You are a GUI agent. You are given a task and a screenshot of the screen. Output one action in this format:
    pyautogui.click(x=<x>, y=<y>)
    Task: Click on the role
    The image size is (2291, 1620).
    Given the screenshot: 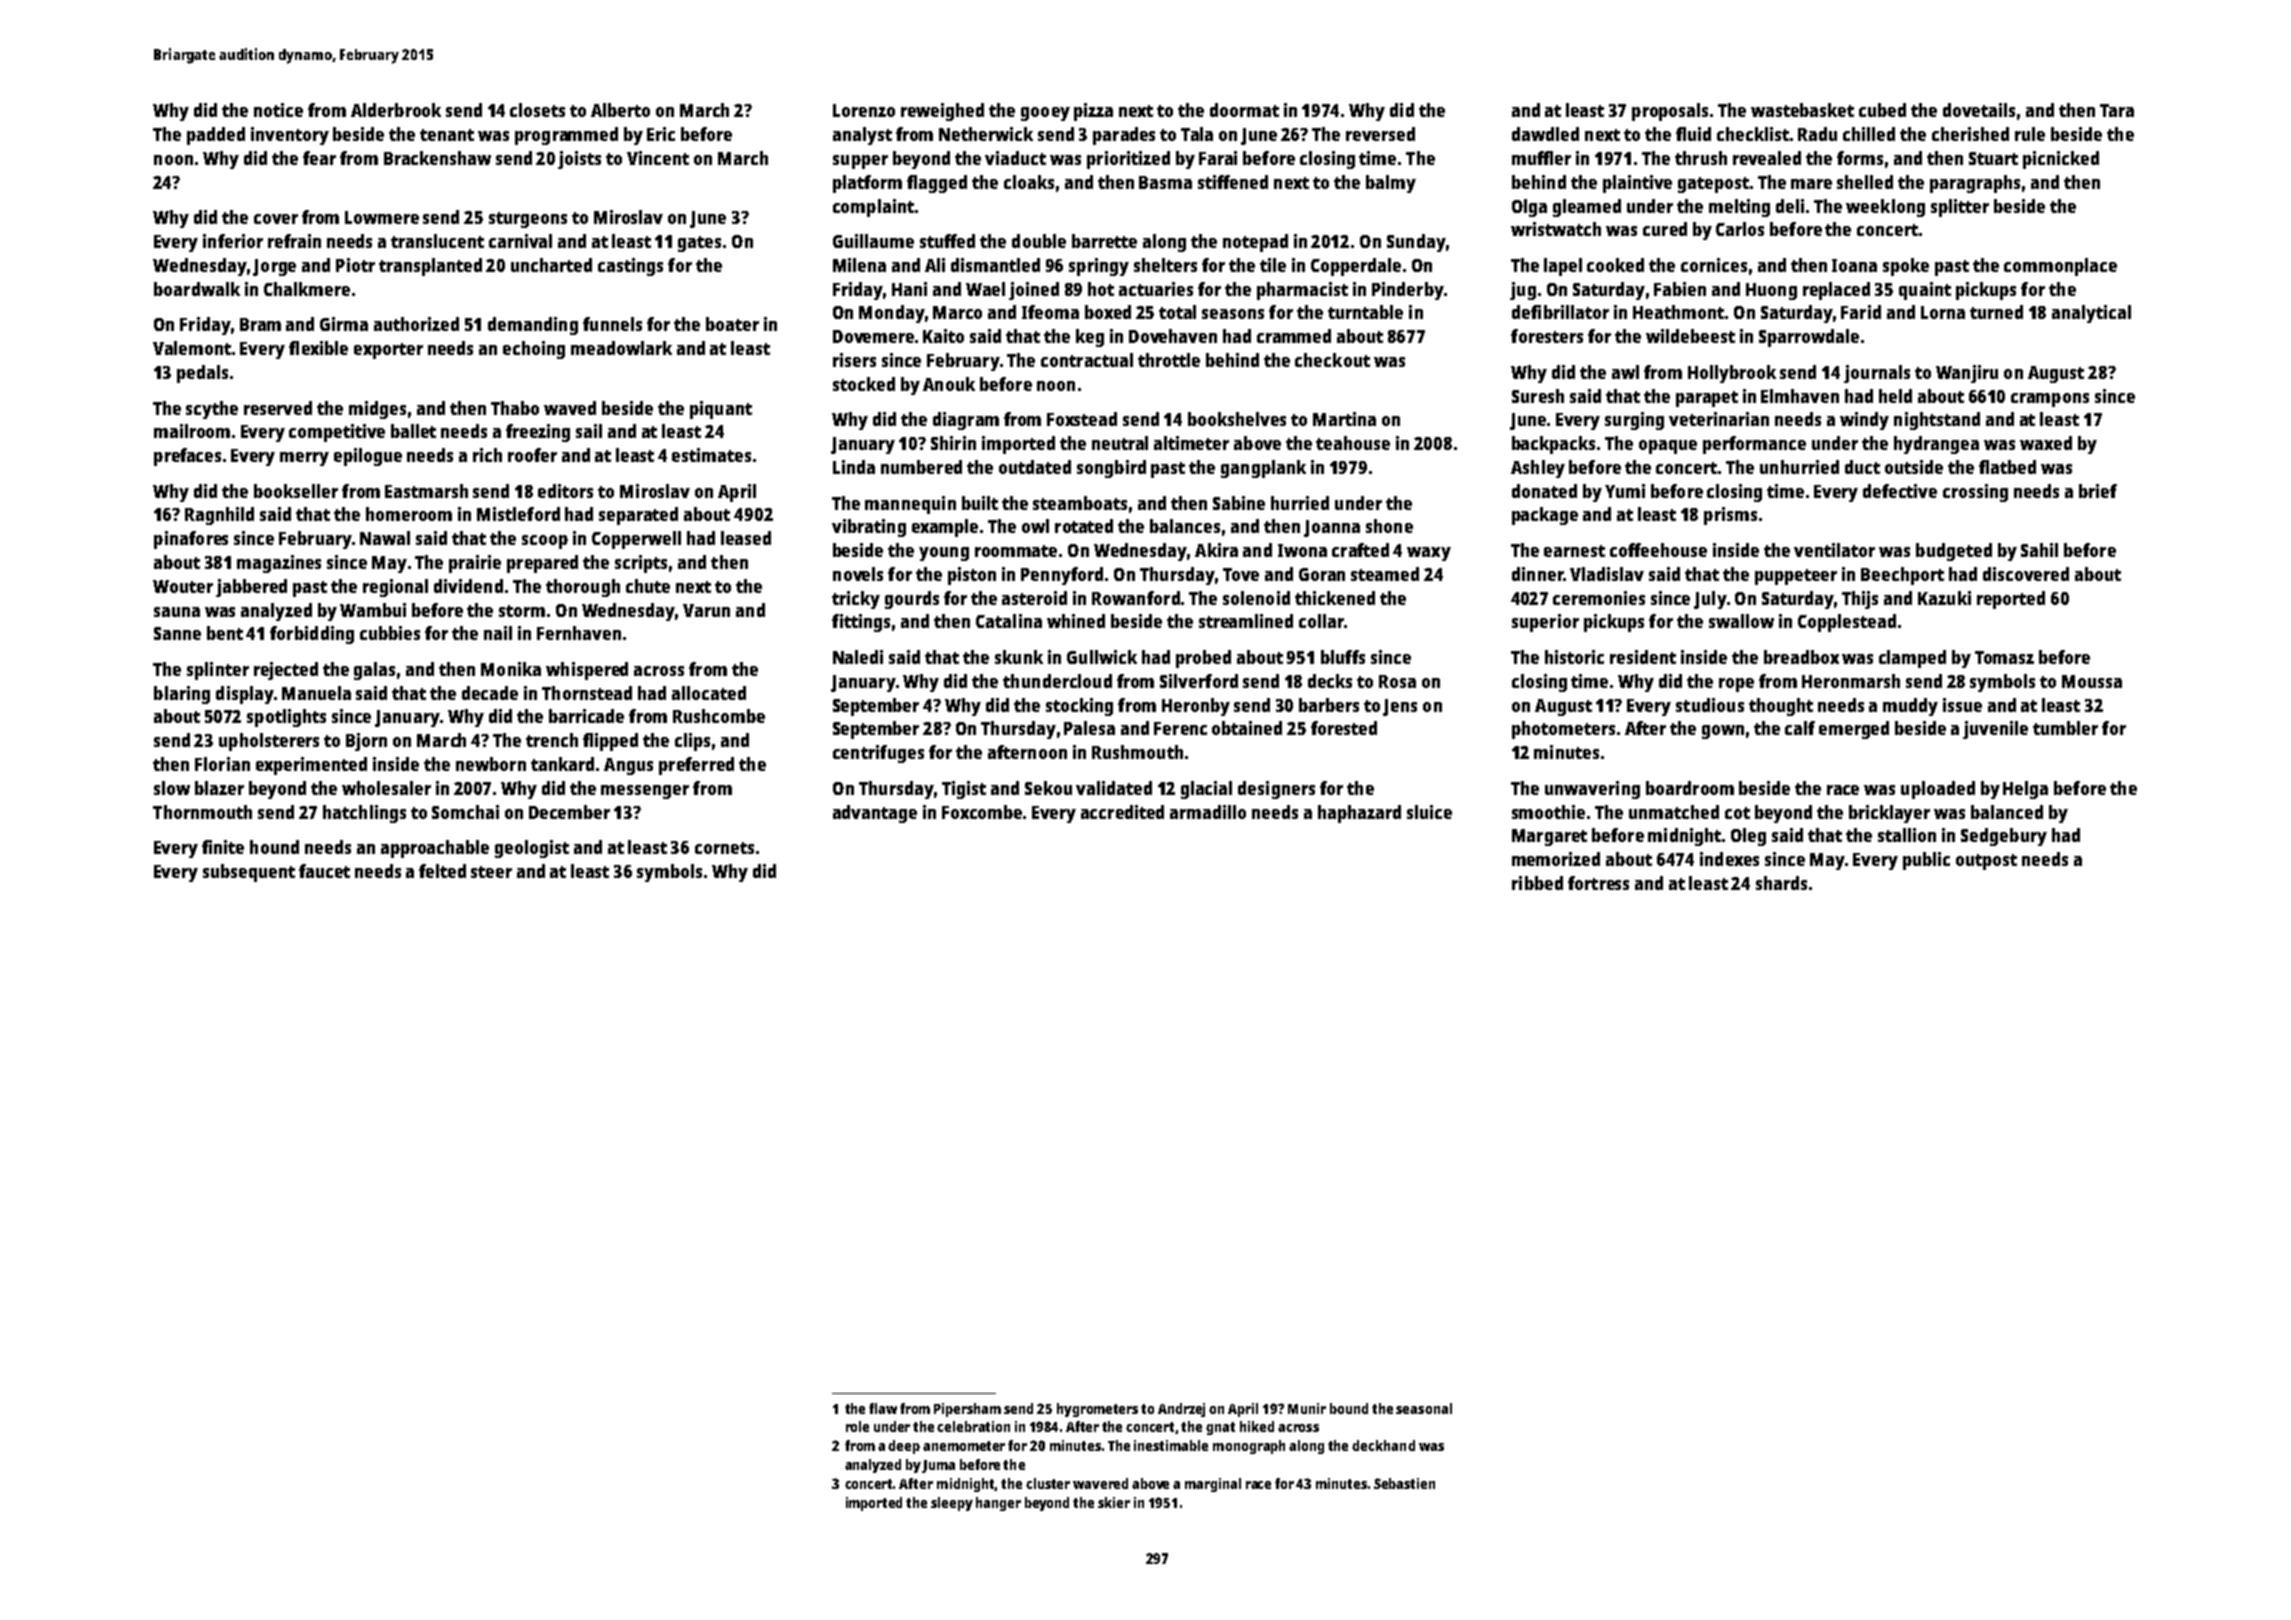 What is the action you would take?
    pyautogui.click(x=857, y=1426)
